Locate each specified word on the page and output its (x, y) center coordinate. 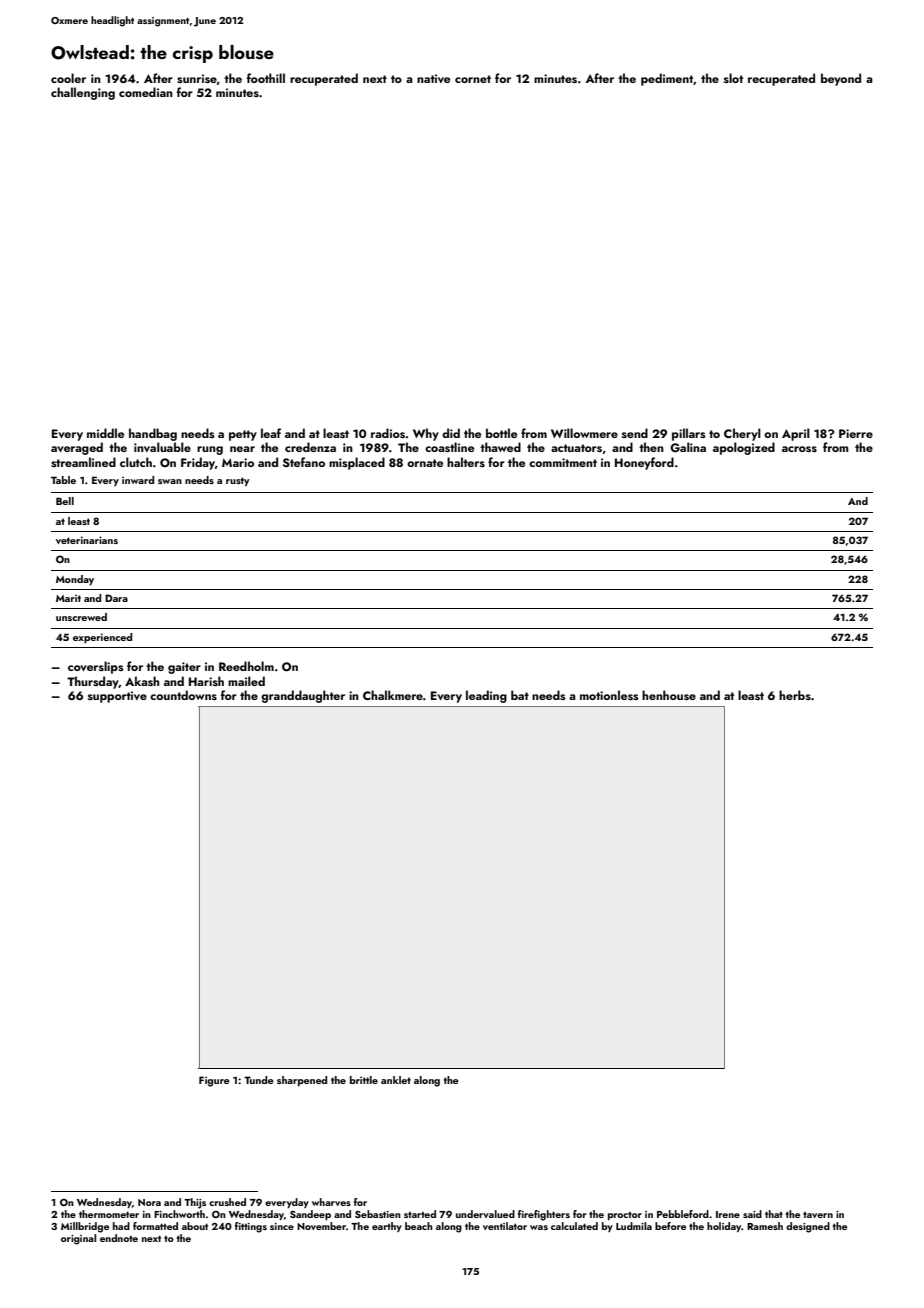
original (78, 1239)
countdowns (183, 695)
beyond (841, 79)
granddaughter (303, 696)
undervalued (485, 1214)
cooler (68, 78)
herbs (795, 695)
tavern (818, 1215)
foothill (266, 78)
